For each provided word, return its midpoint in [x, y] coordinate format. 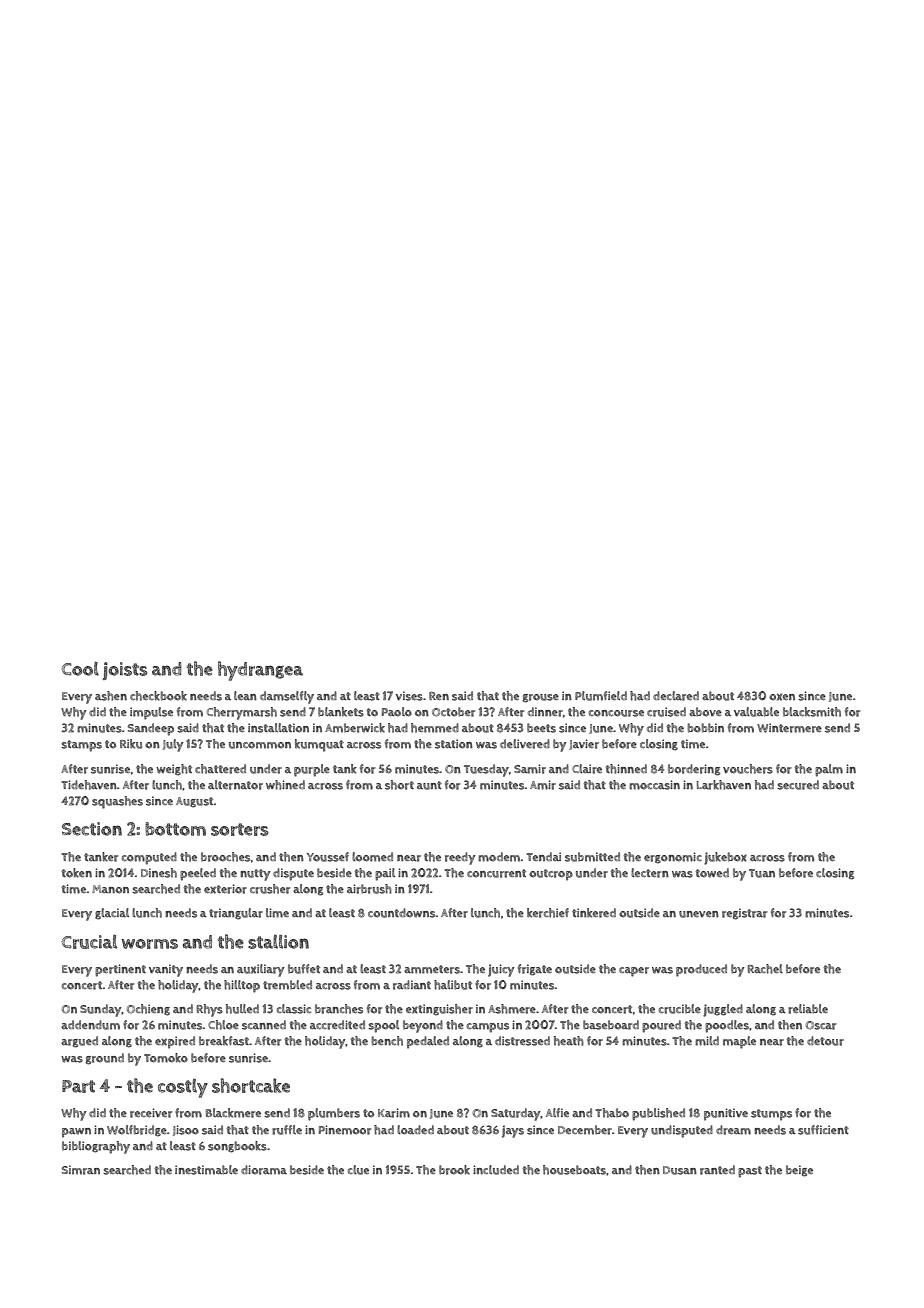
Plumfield [601, 696]
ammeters [432, 969]
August [195, 802]
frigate [535, 970]
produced [701, 970]
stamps [81, 746]
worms [150, 944]
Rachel [765, 969]
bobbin [705, 728]
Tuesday [486, 770]
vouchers [748, 769]
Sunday [100, 1010]
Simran [81, 1170]
